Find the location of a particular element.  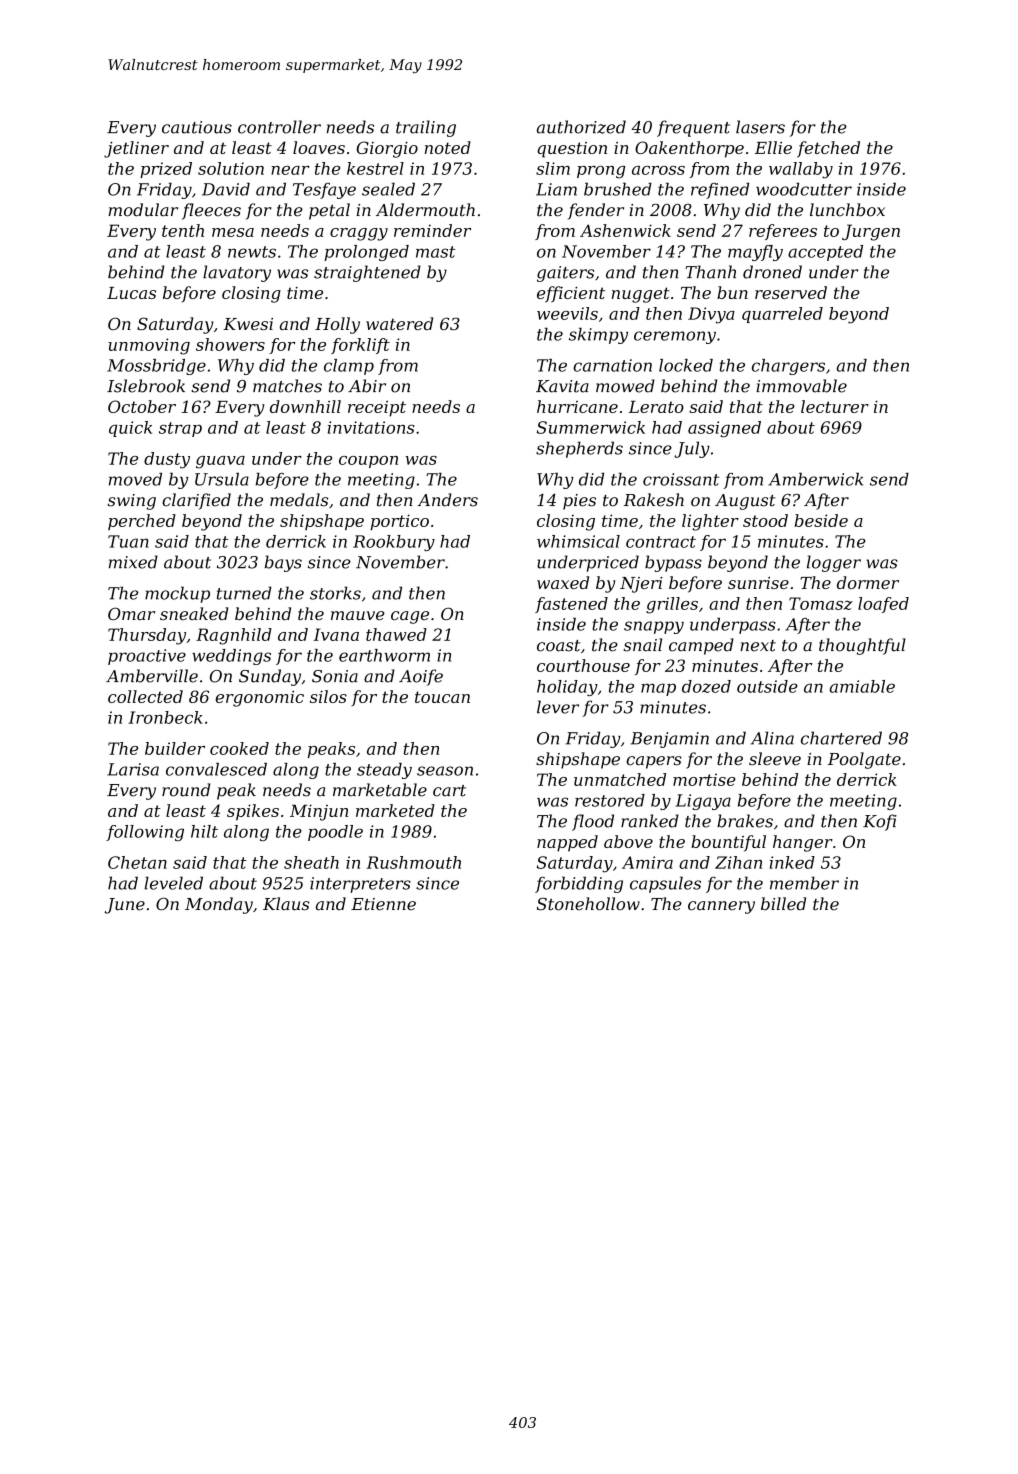

storks is located at coordinates (335, 593).
